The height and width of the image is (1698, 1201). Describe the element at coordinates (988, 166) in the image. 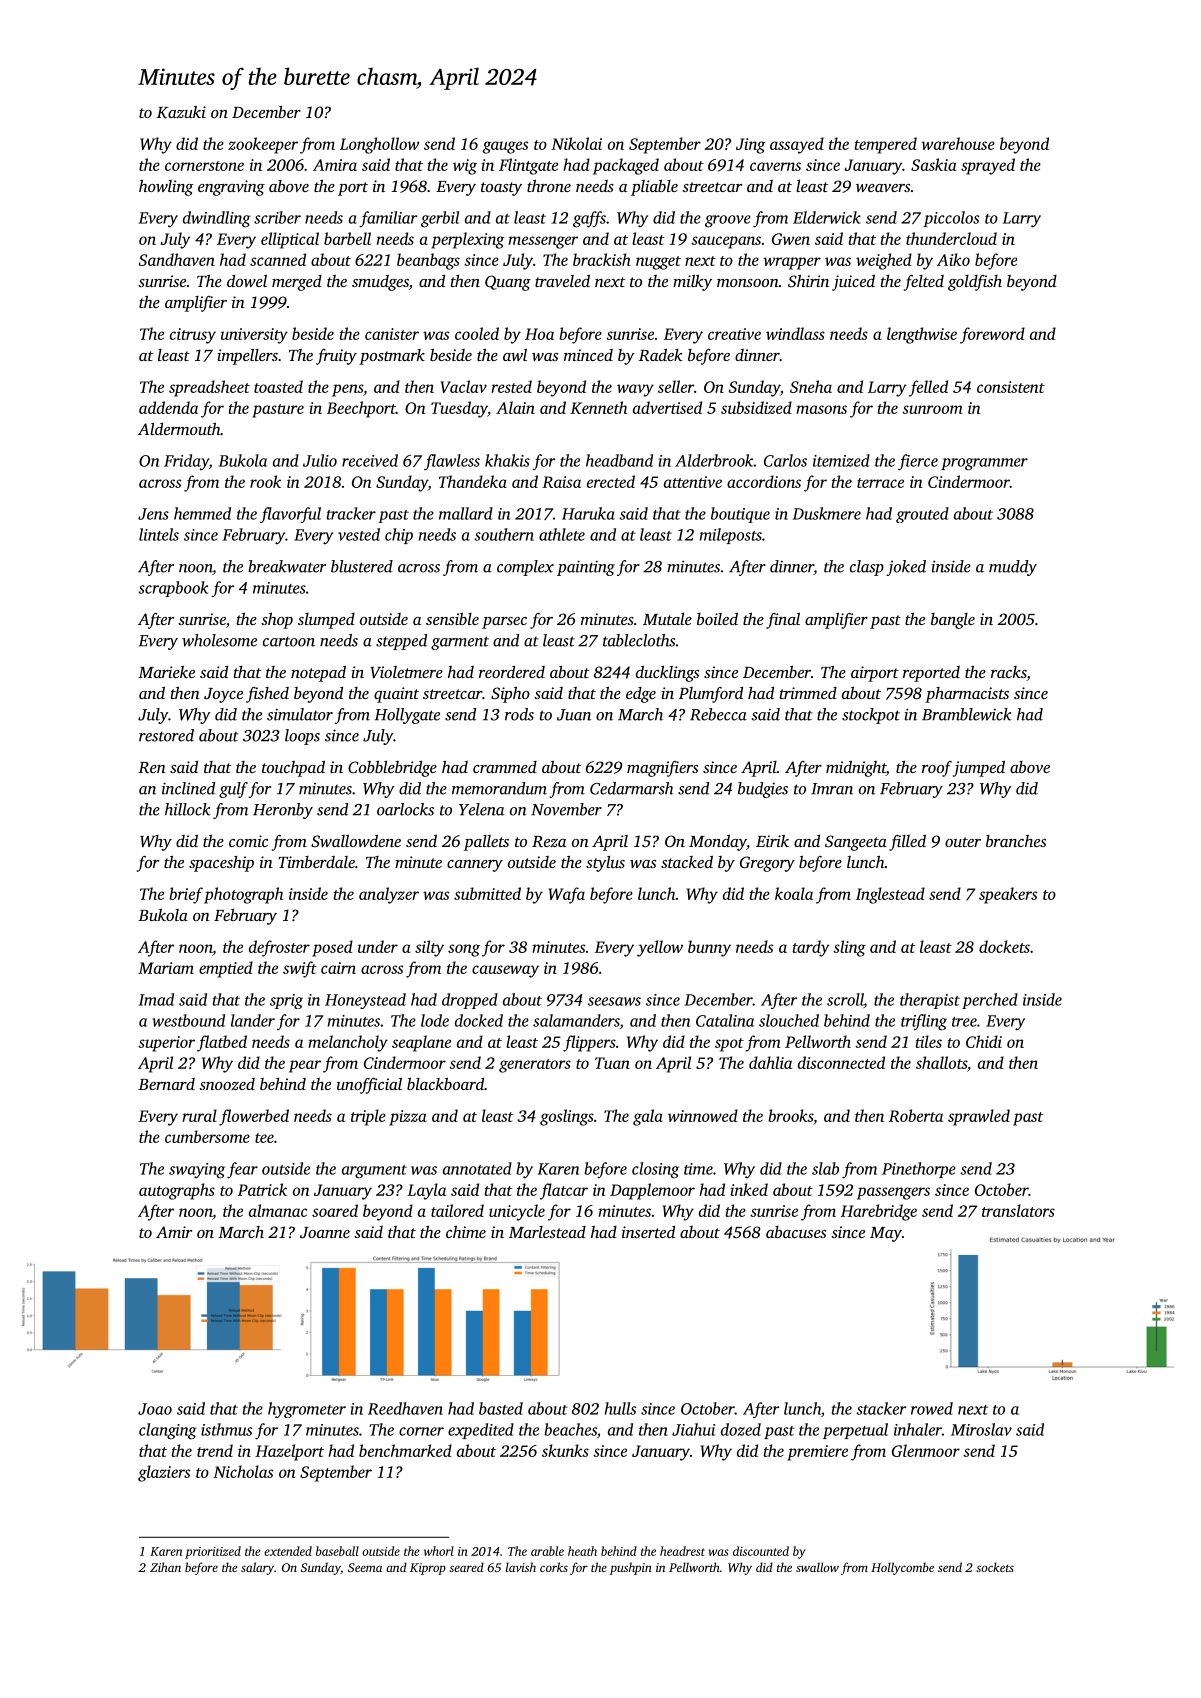

I see `sprayed` at that location.
